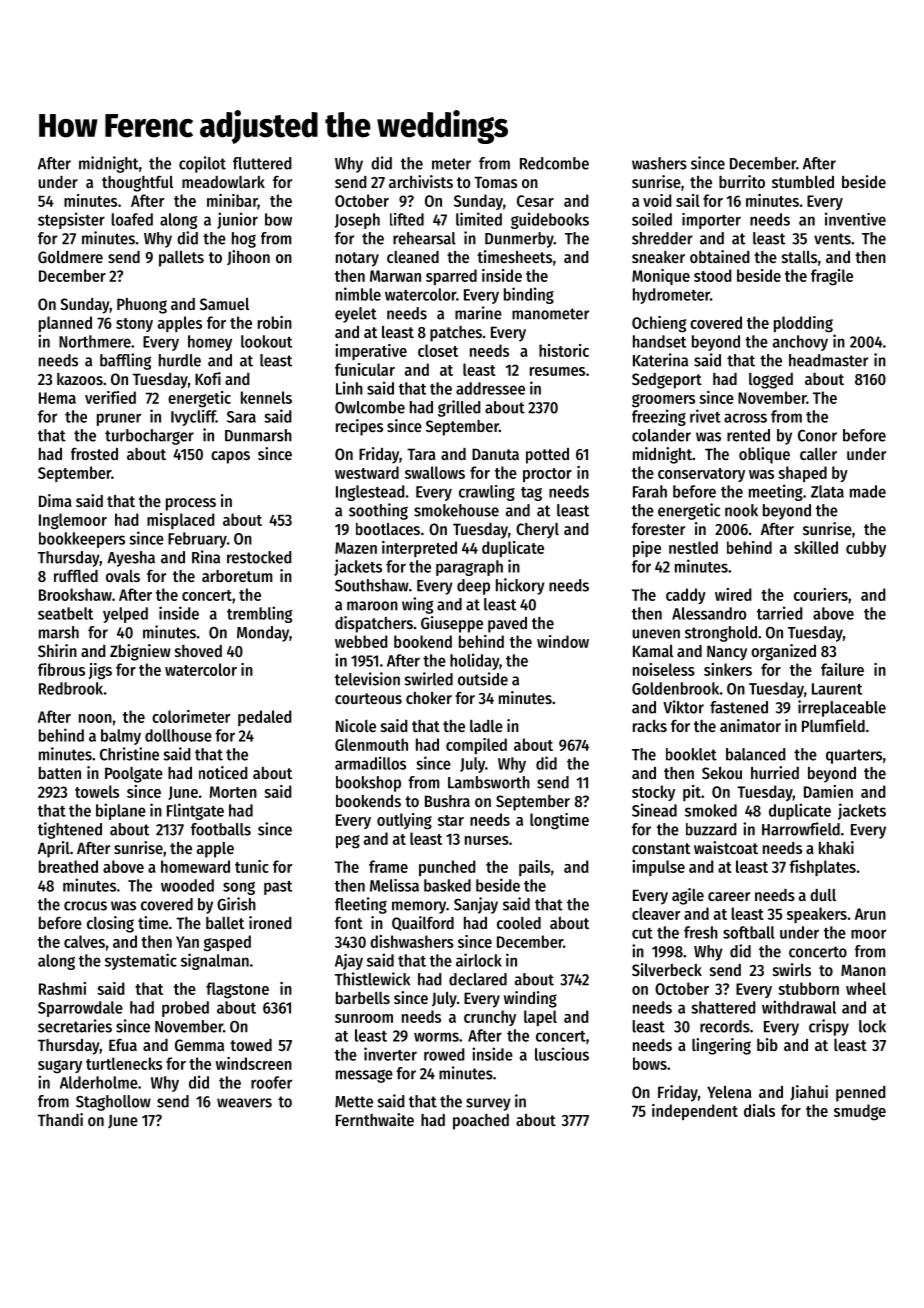 The height and width of the screenshot is (1308, 924). I want to click on archivists, so click(421, 181).
